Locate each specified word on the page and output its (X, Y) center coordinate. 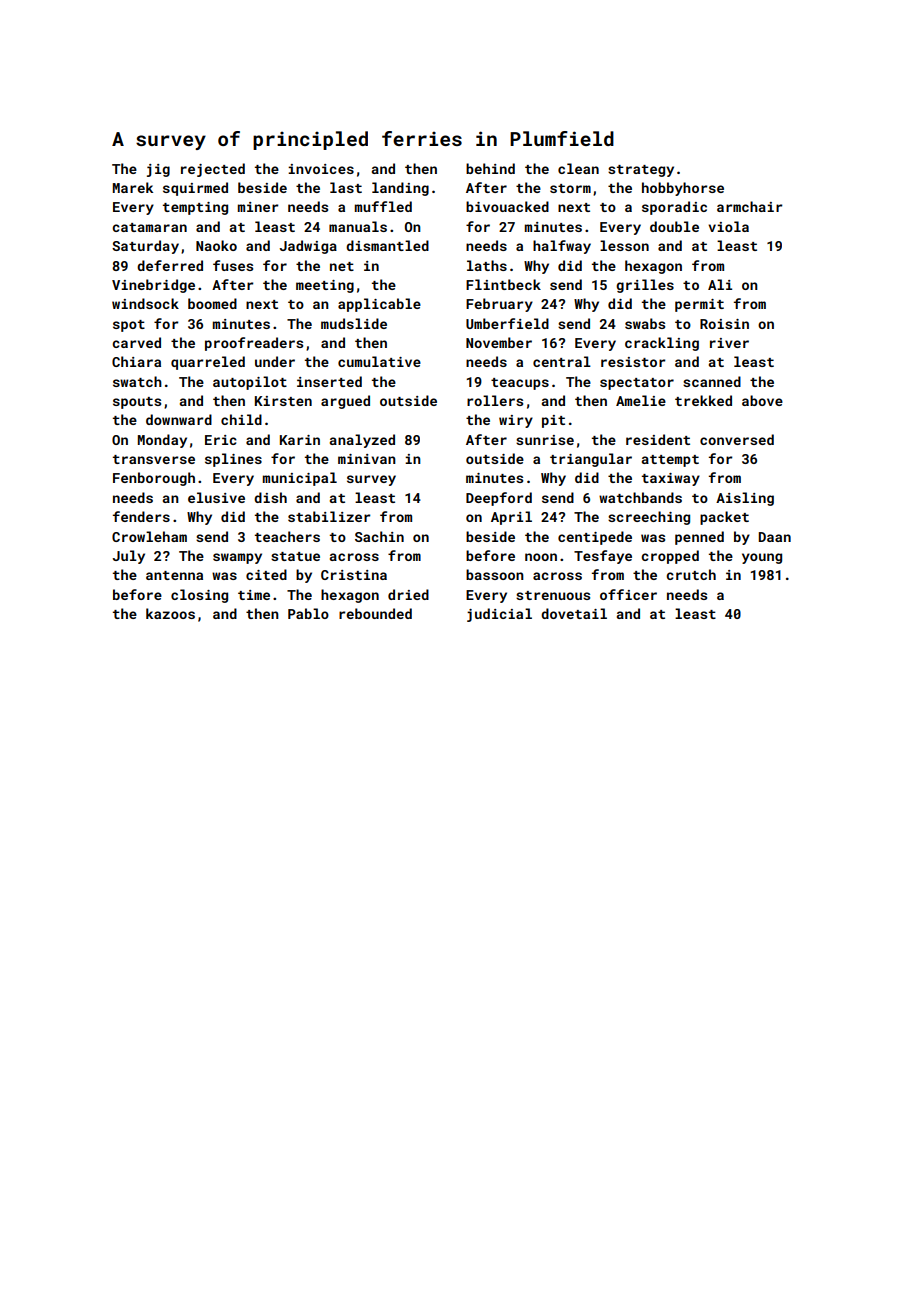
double (674, 226)
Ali (720, 284)
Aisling (745, 499)
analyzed (362, 441)
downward (179, 419)
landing (400, 189)
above (762, 400)
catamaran (149, 227)
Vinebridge (153, 286)
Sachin (379, 536)
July (128, 557)
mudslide (354, 323)
